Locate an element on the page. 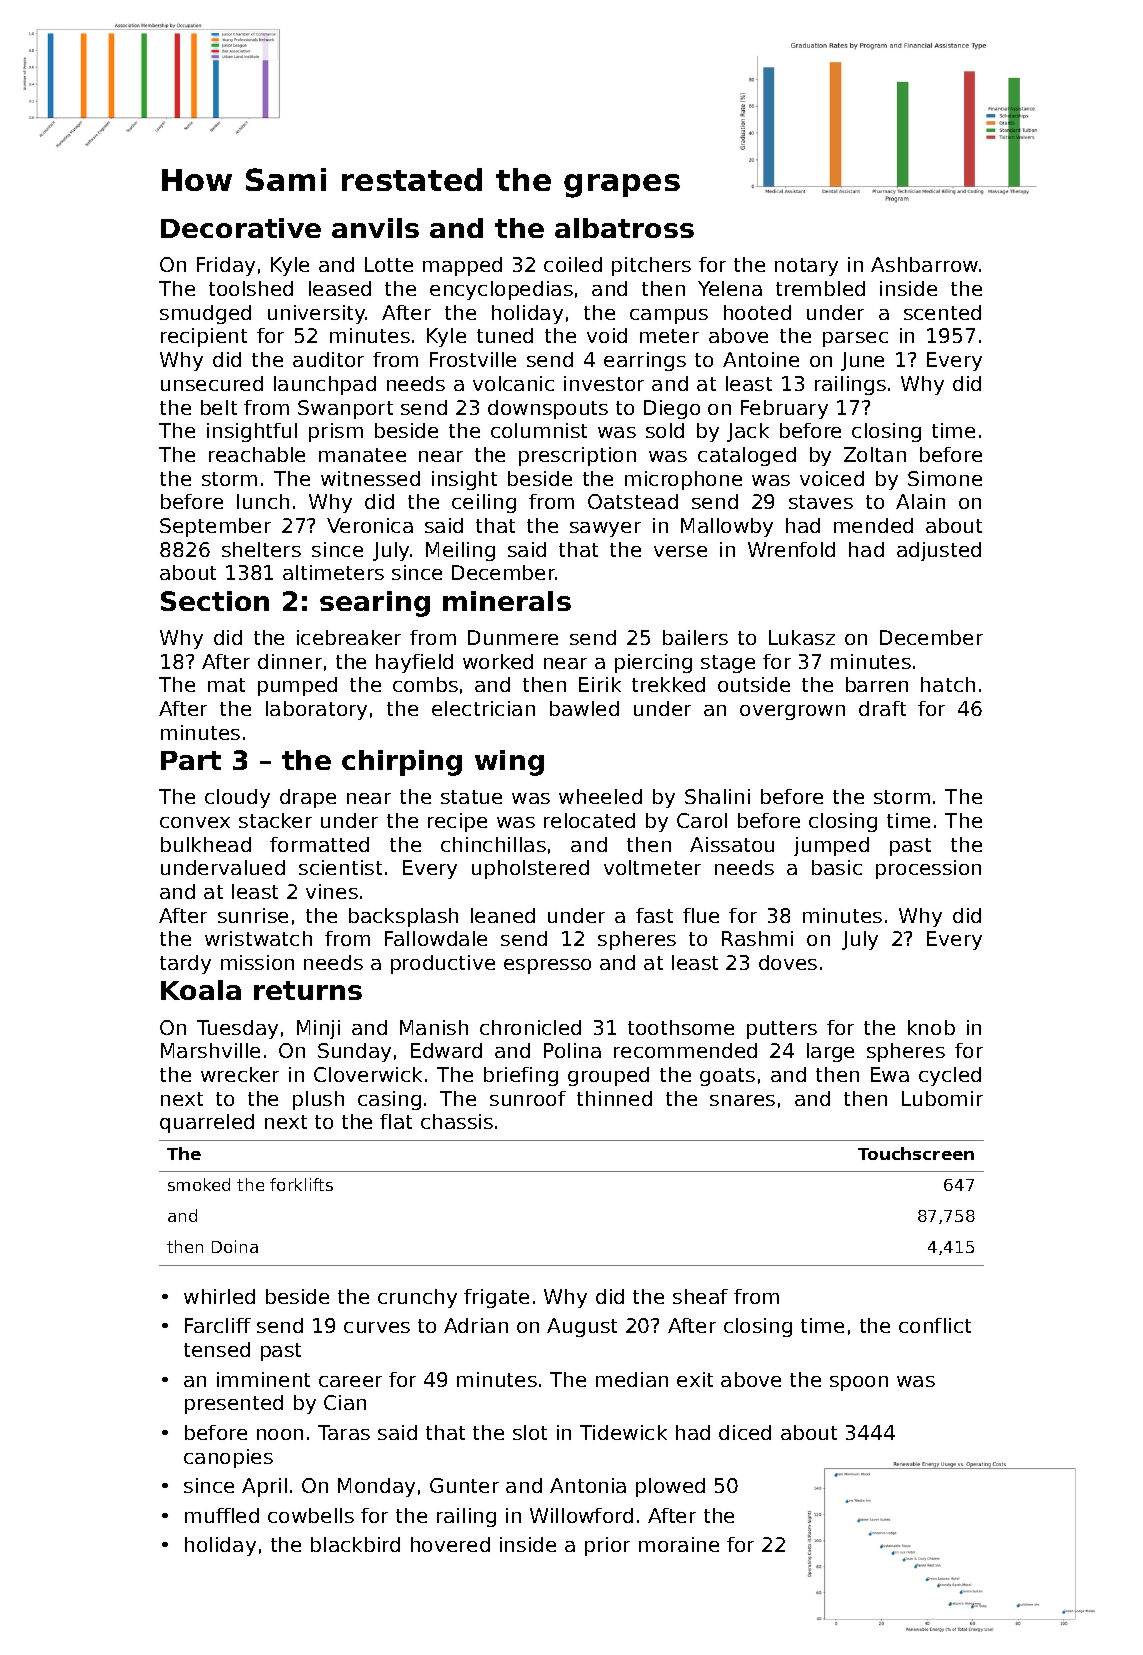  Ashbarrow is located at coordinates (924, 264).
